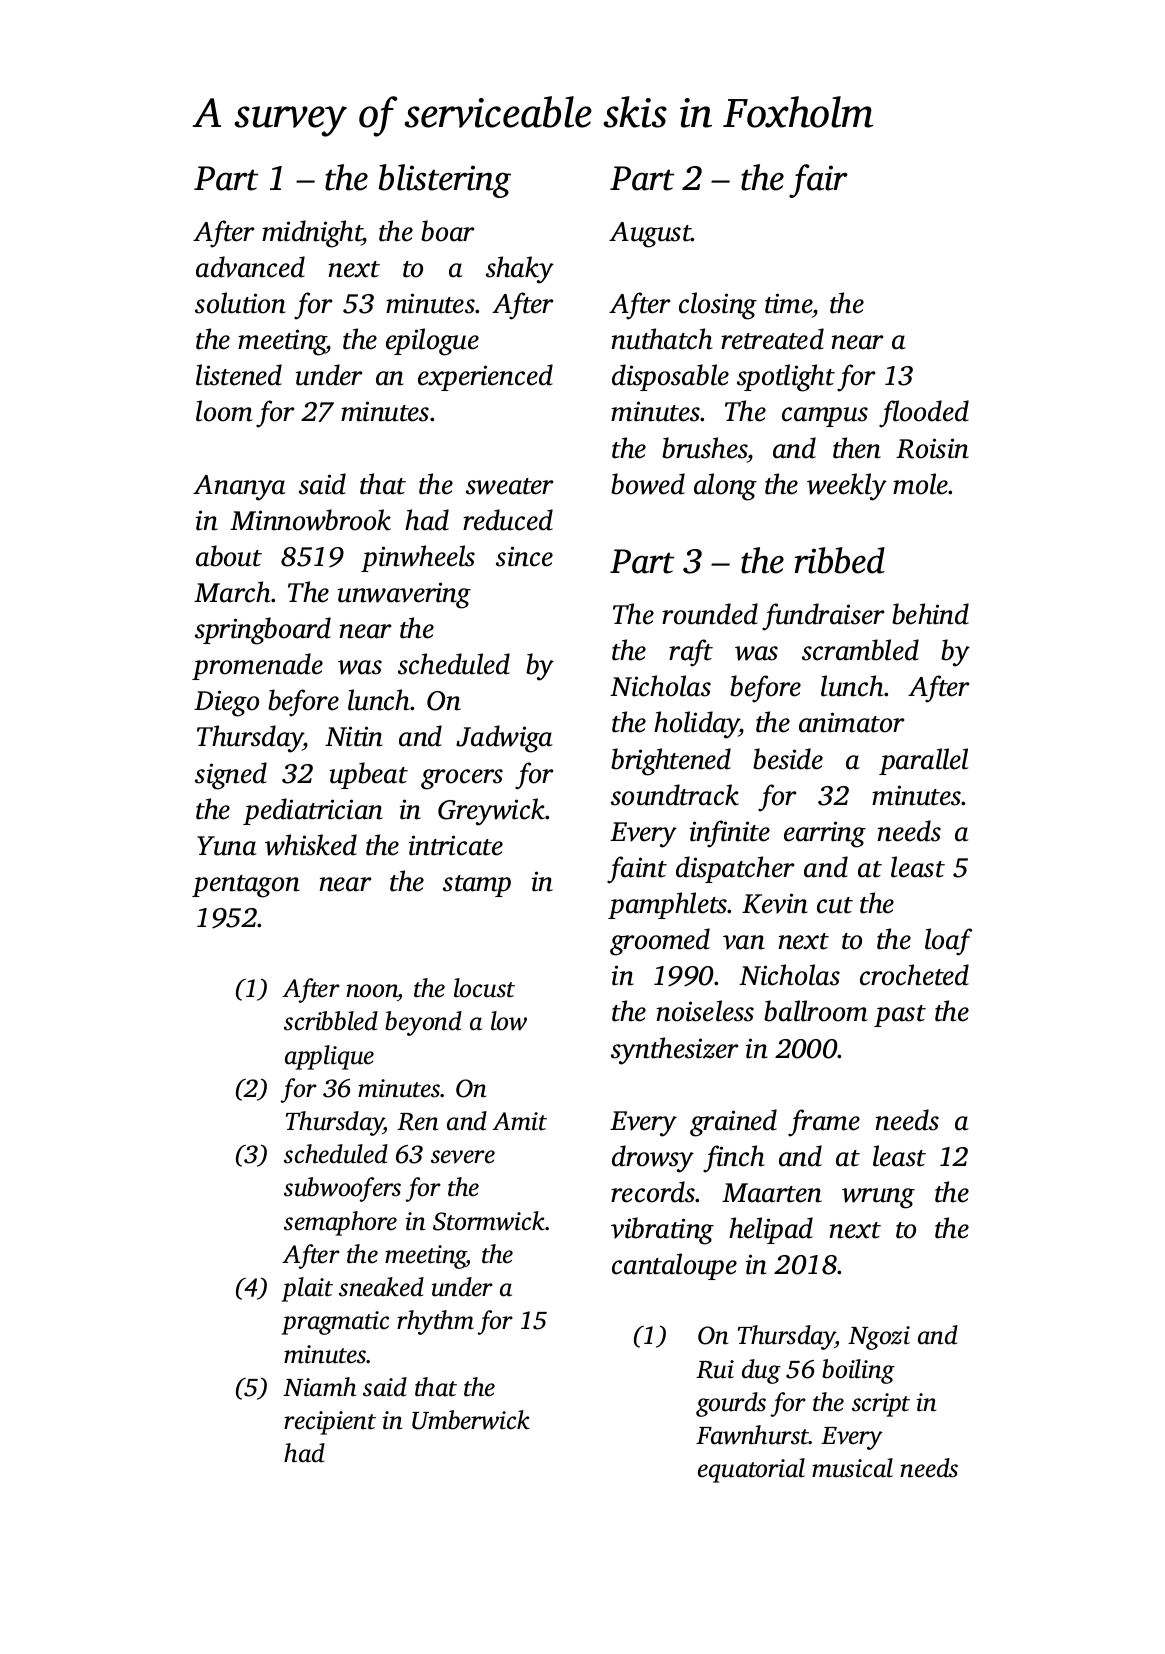 Image resolution: width=1165 pixels, height=1654 pixels. Describe the element at coordinates (444, 181) in the image. I see `blistering` at that location.
